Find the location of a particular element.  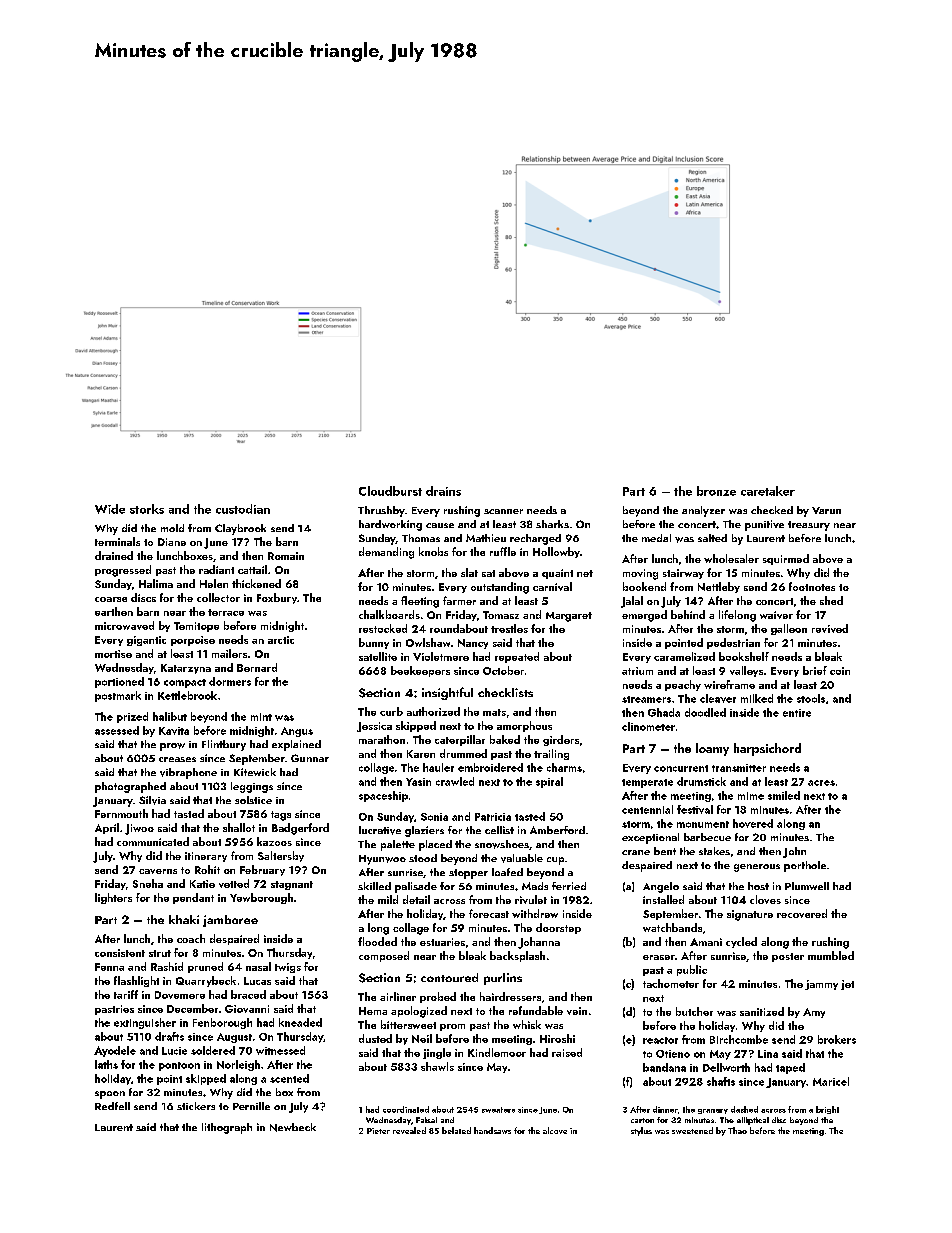

alcove is located at coordinates (555, 1130).
